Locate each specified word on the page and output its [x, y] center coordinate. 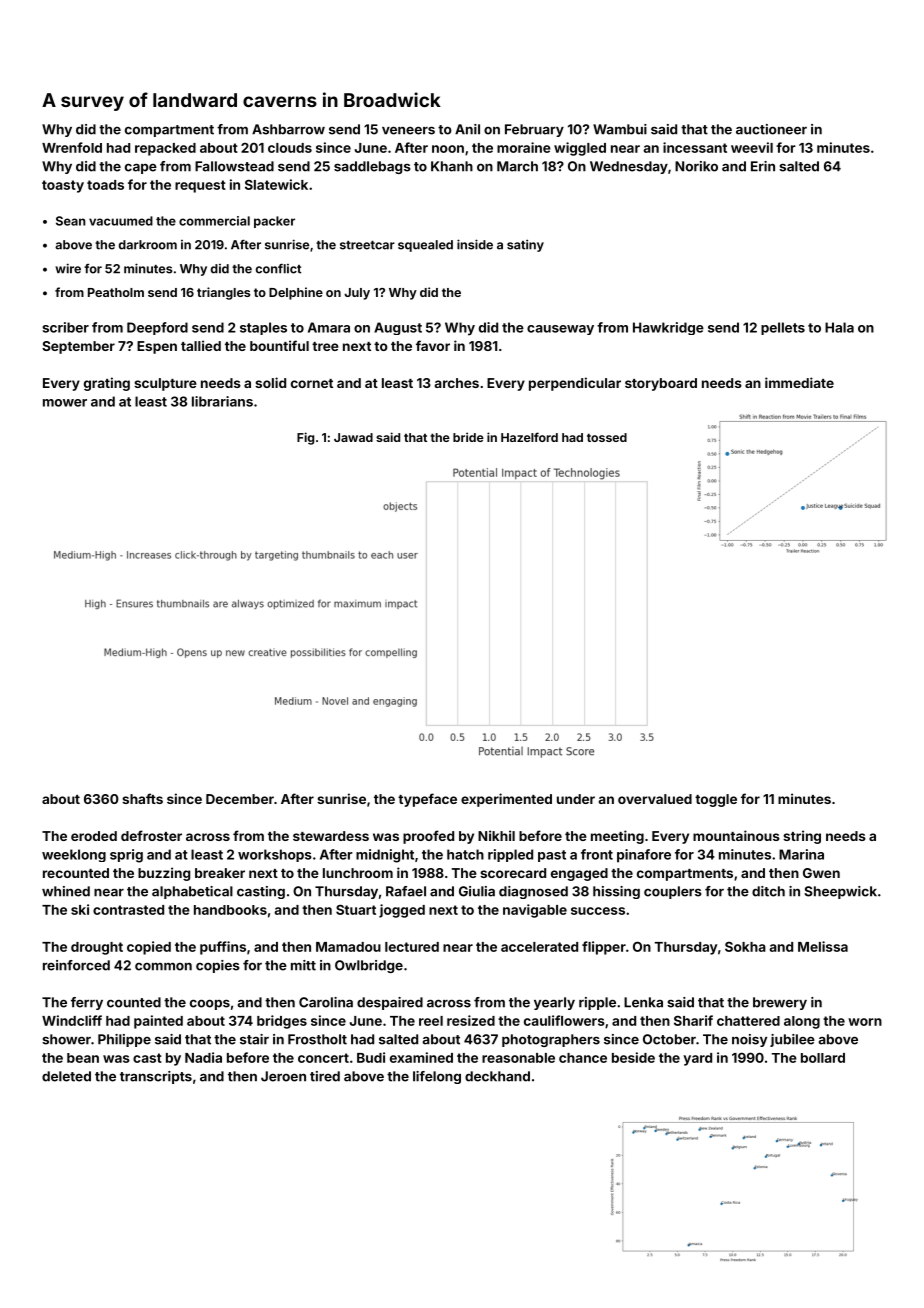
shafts [142, 798]
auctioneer [771, 129]
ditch [768, 891]
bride [468, 437]
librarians [222, 401]
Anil [467, 129]
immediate [799, 382]
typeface [427, 800]
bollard [823, 1058]
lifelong [437, 1077]
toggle [716, 800]
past [552, 856]
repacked [165, 149]
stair [254, 1039]
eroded [94, 836]
